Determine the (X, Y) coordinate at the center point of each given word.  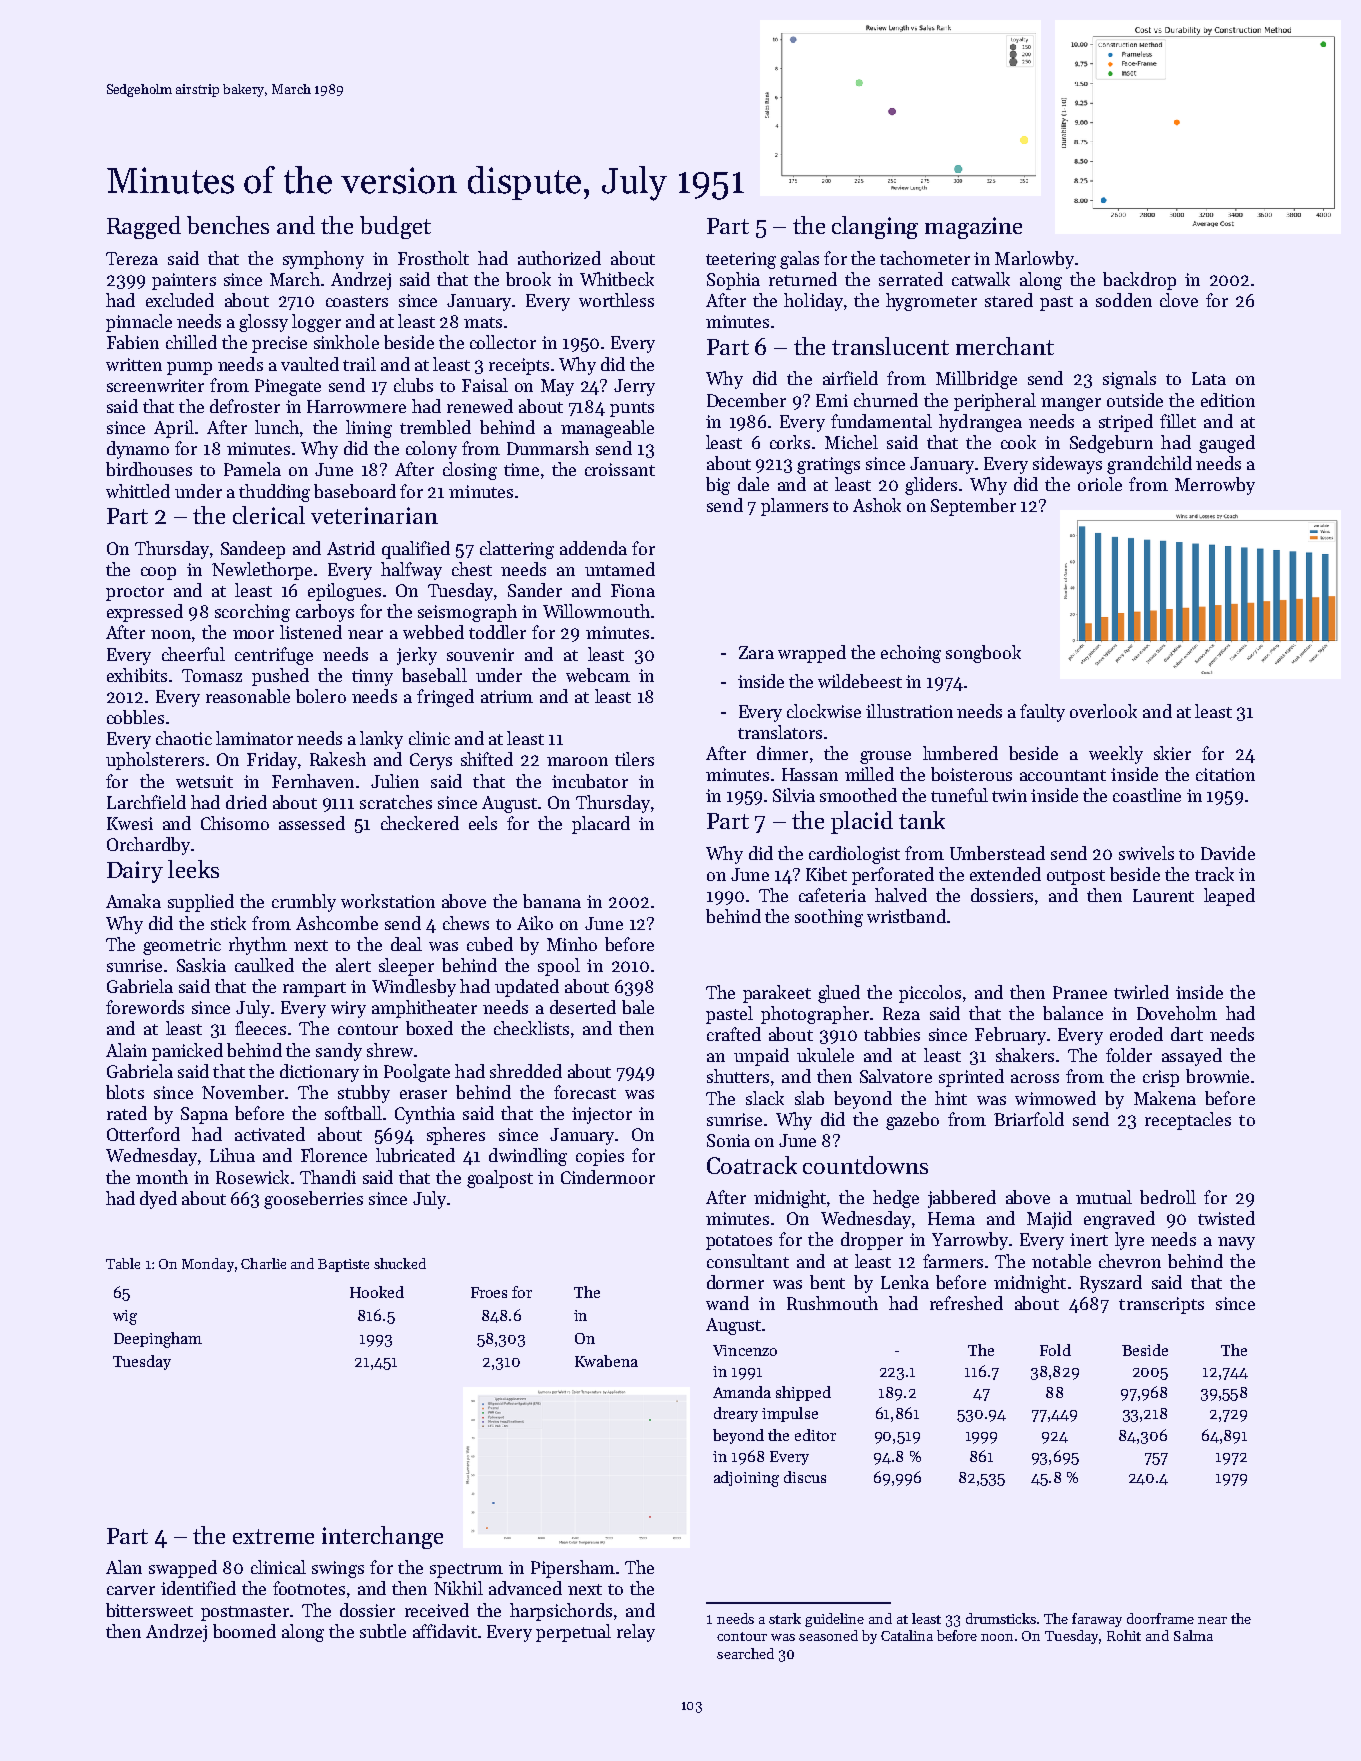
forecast (585, 1092)
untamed (620, 569)
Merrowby (1215, 486)
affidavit (445, 1631)
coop (158, 573)
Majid (1049, 1220)
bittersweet (149, 1610)
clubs (413, 385)
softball (353, 1113)
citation (1225, 774)
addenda (593, 548)
